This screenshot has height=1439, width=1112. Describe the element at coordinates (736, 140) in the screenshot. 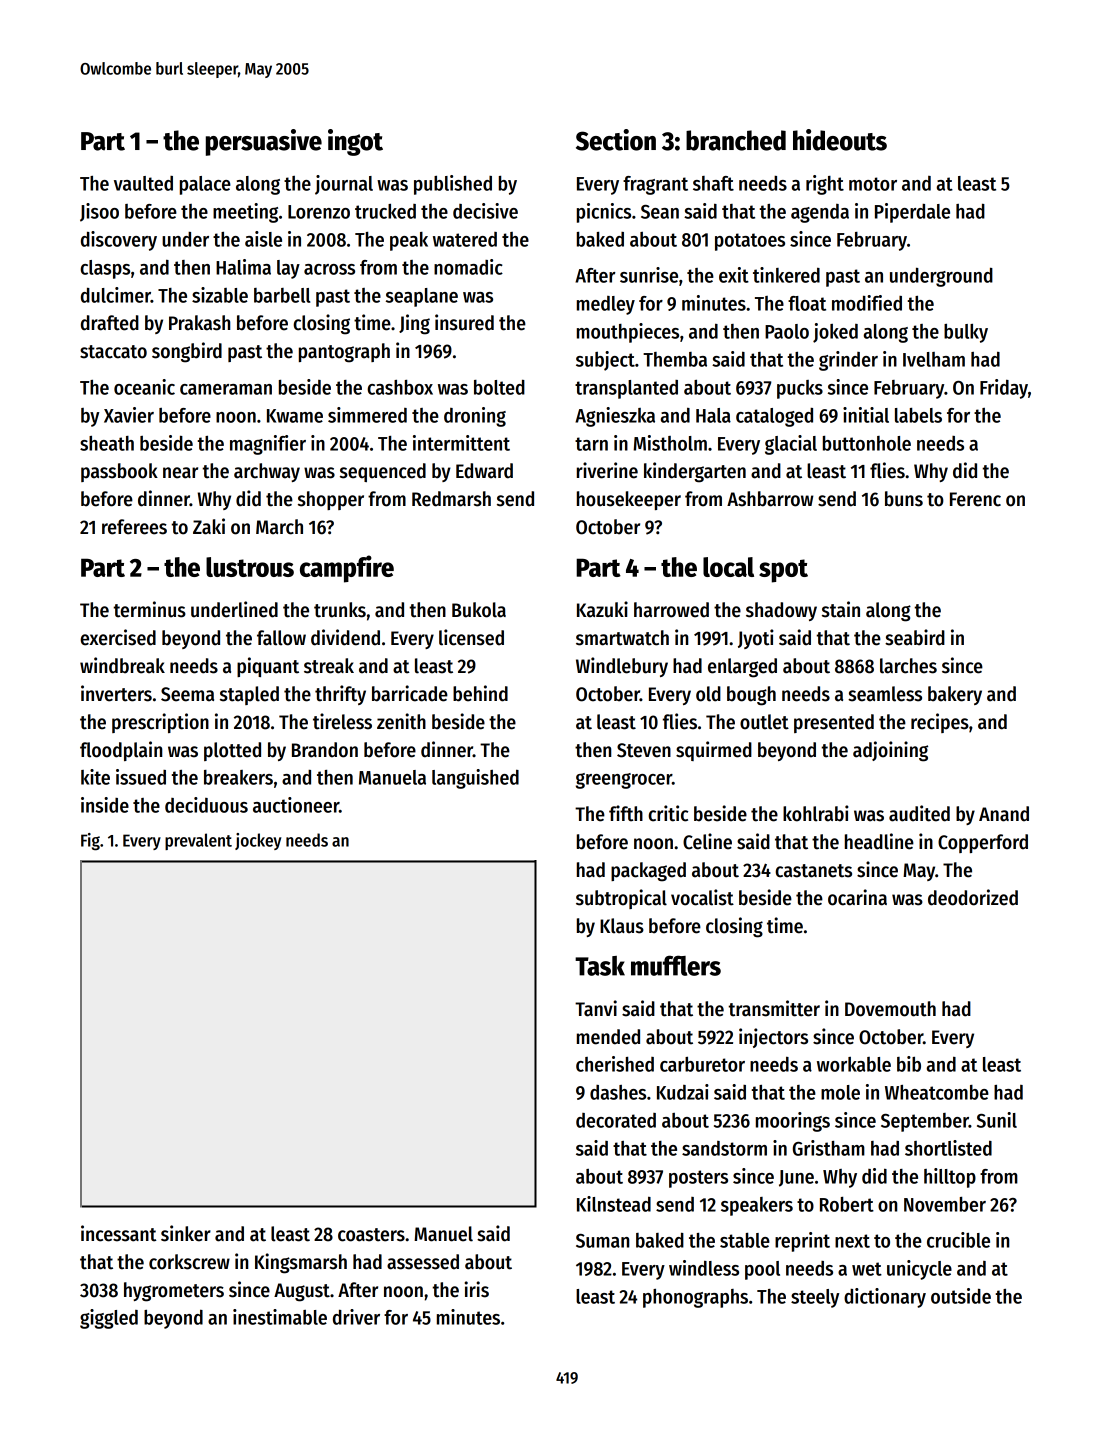

I see `branched` at that location.
